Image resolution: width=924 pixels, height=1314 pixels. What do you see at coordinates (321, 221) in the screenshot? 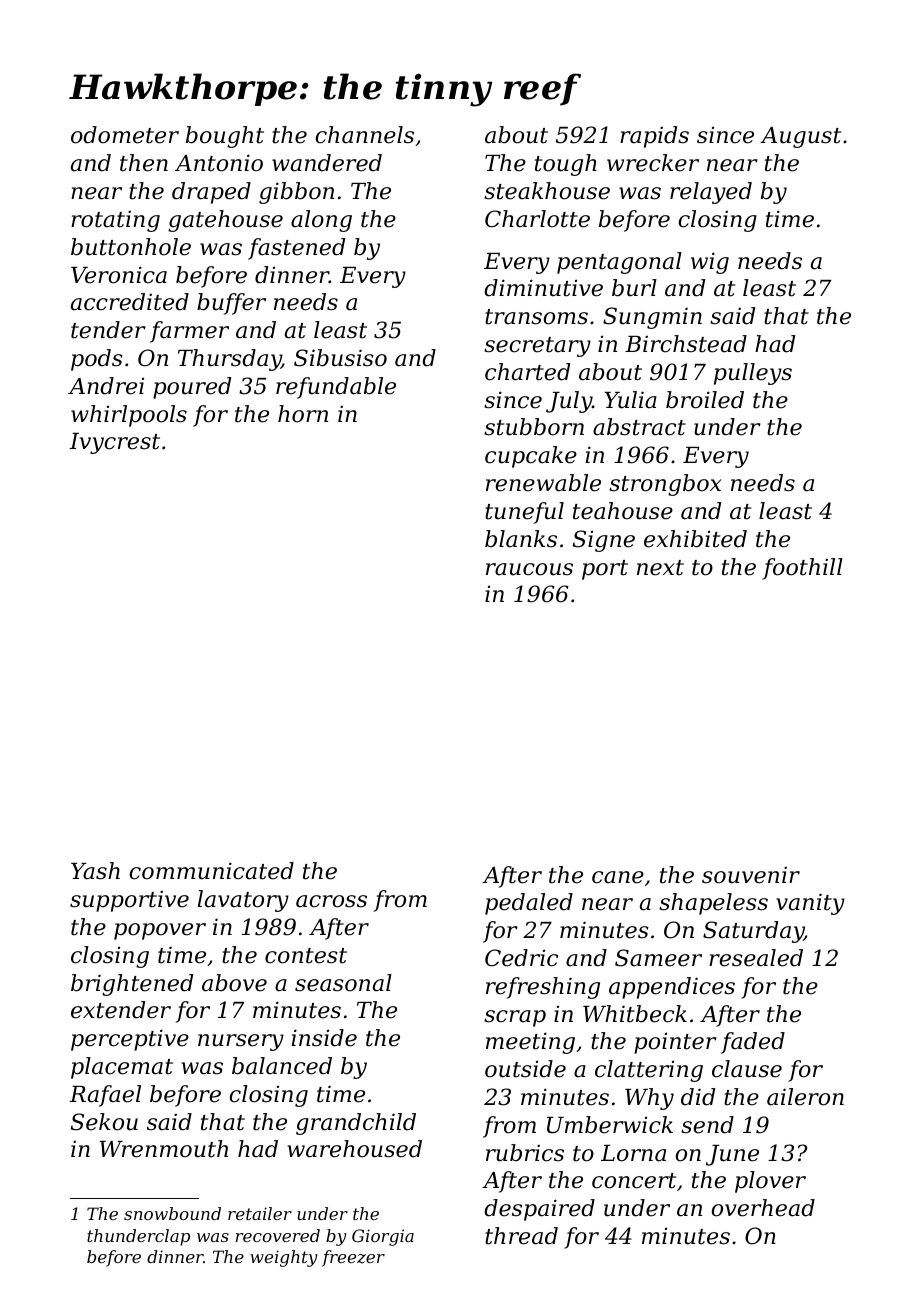
I see `along` at bounding box center [321, 221].
